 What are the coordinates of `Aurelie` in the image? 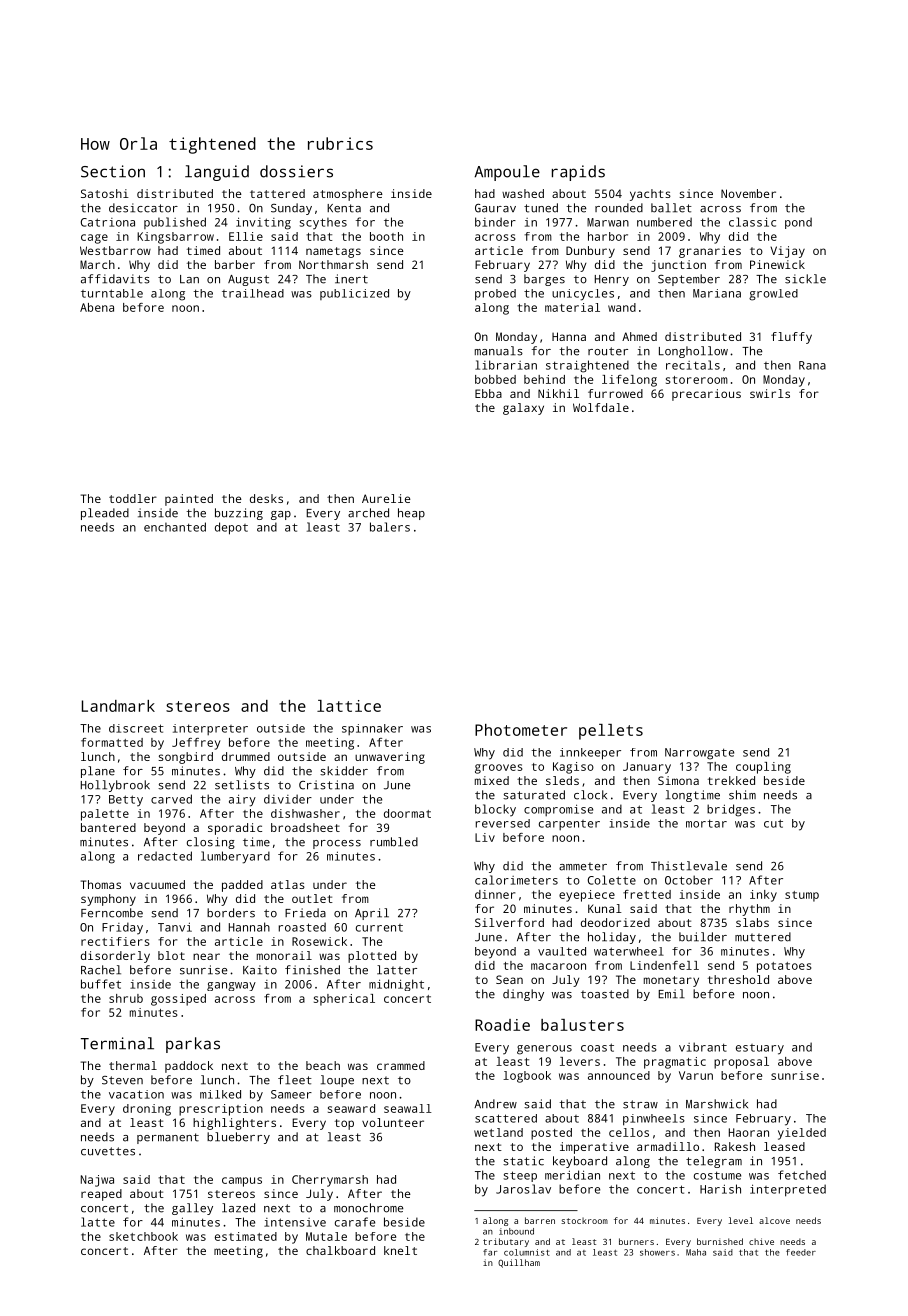 It's located at (386, 498).
